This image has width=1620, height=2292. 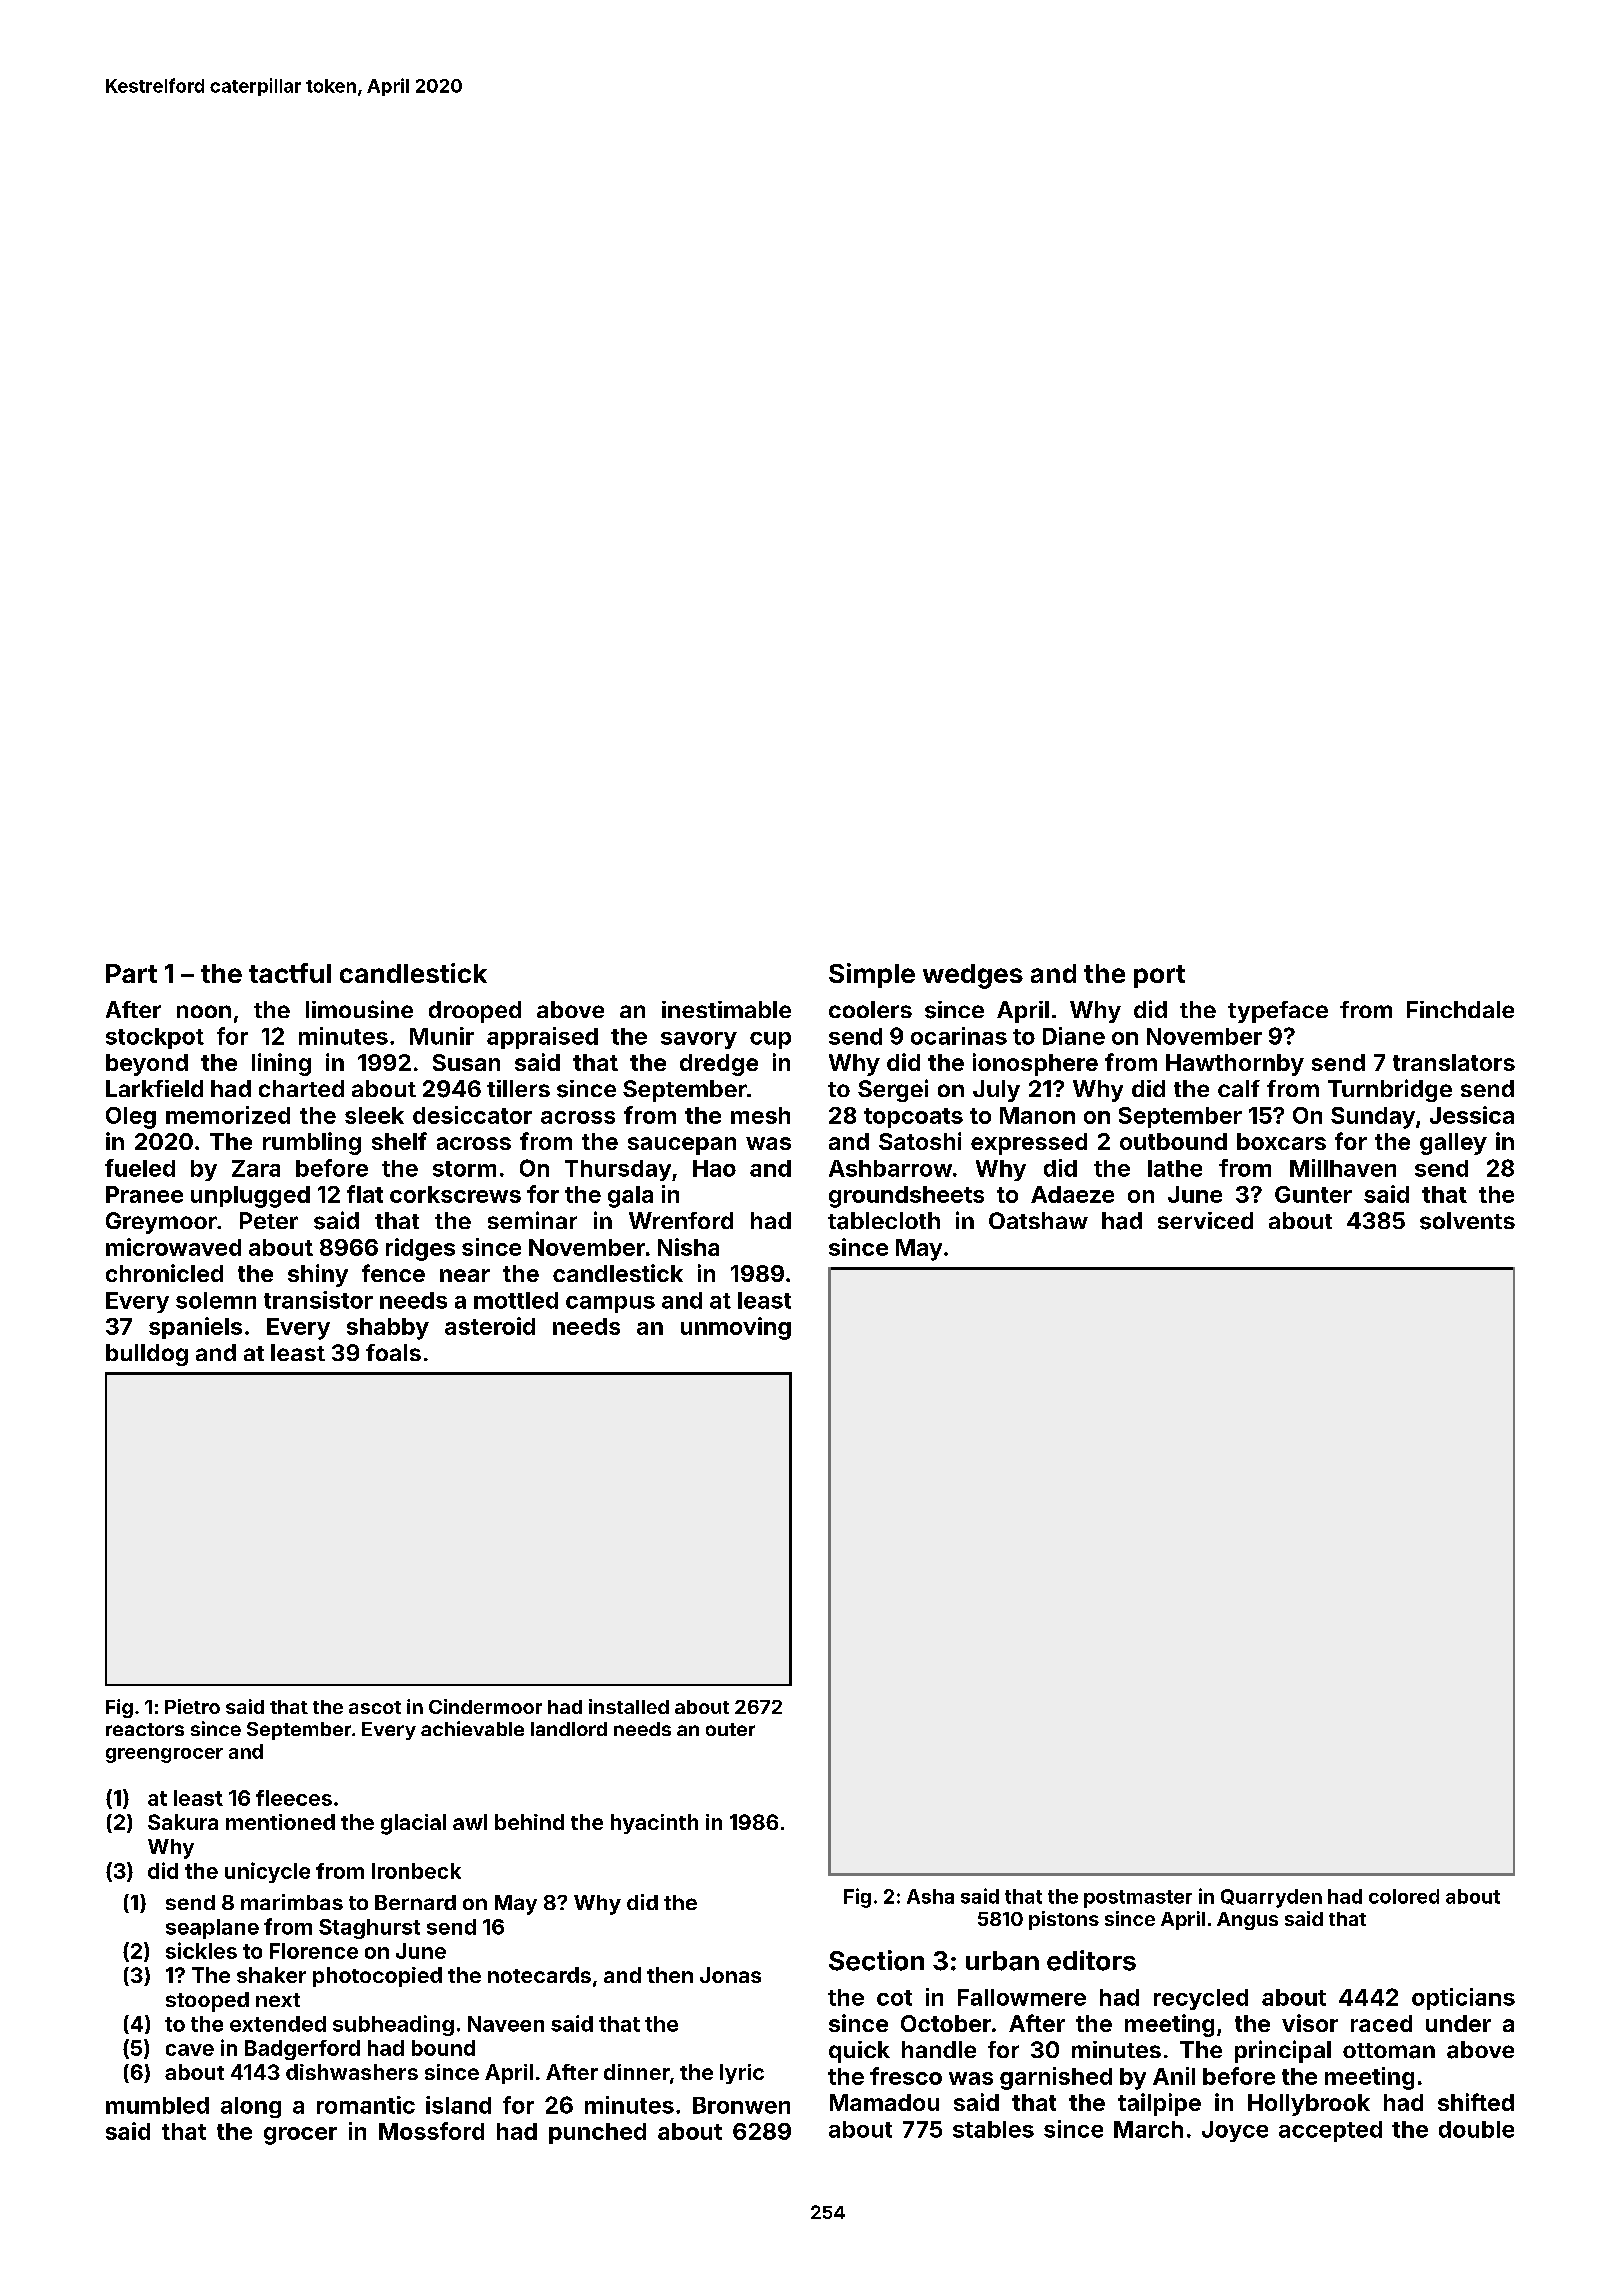 What do you see at coordinates (161, 1223) in the image?
I see `Greymoor` at bounding box center [161, 1223].
